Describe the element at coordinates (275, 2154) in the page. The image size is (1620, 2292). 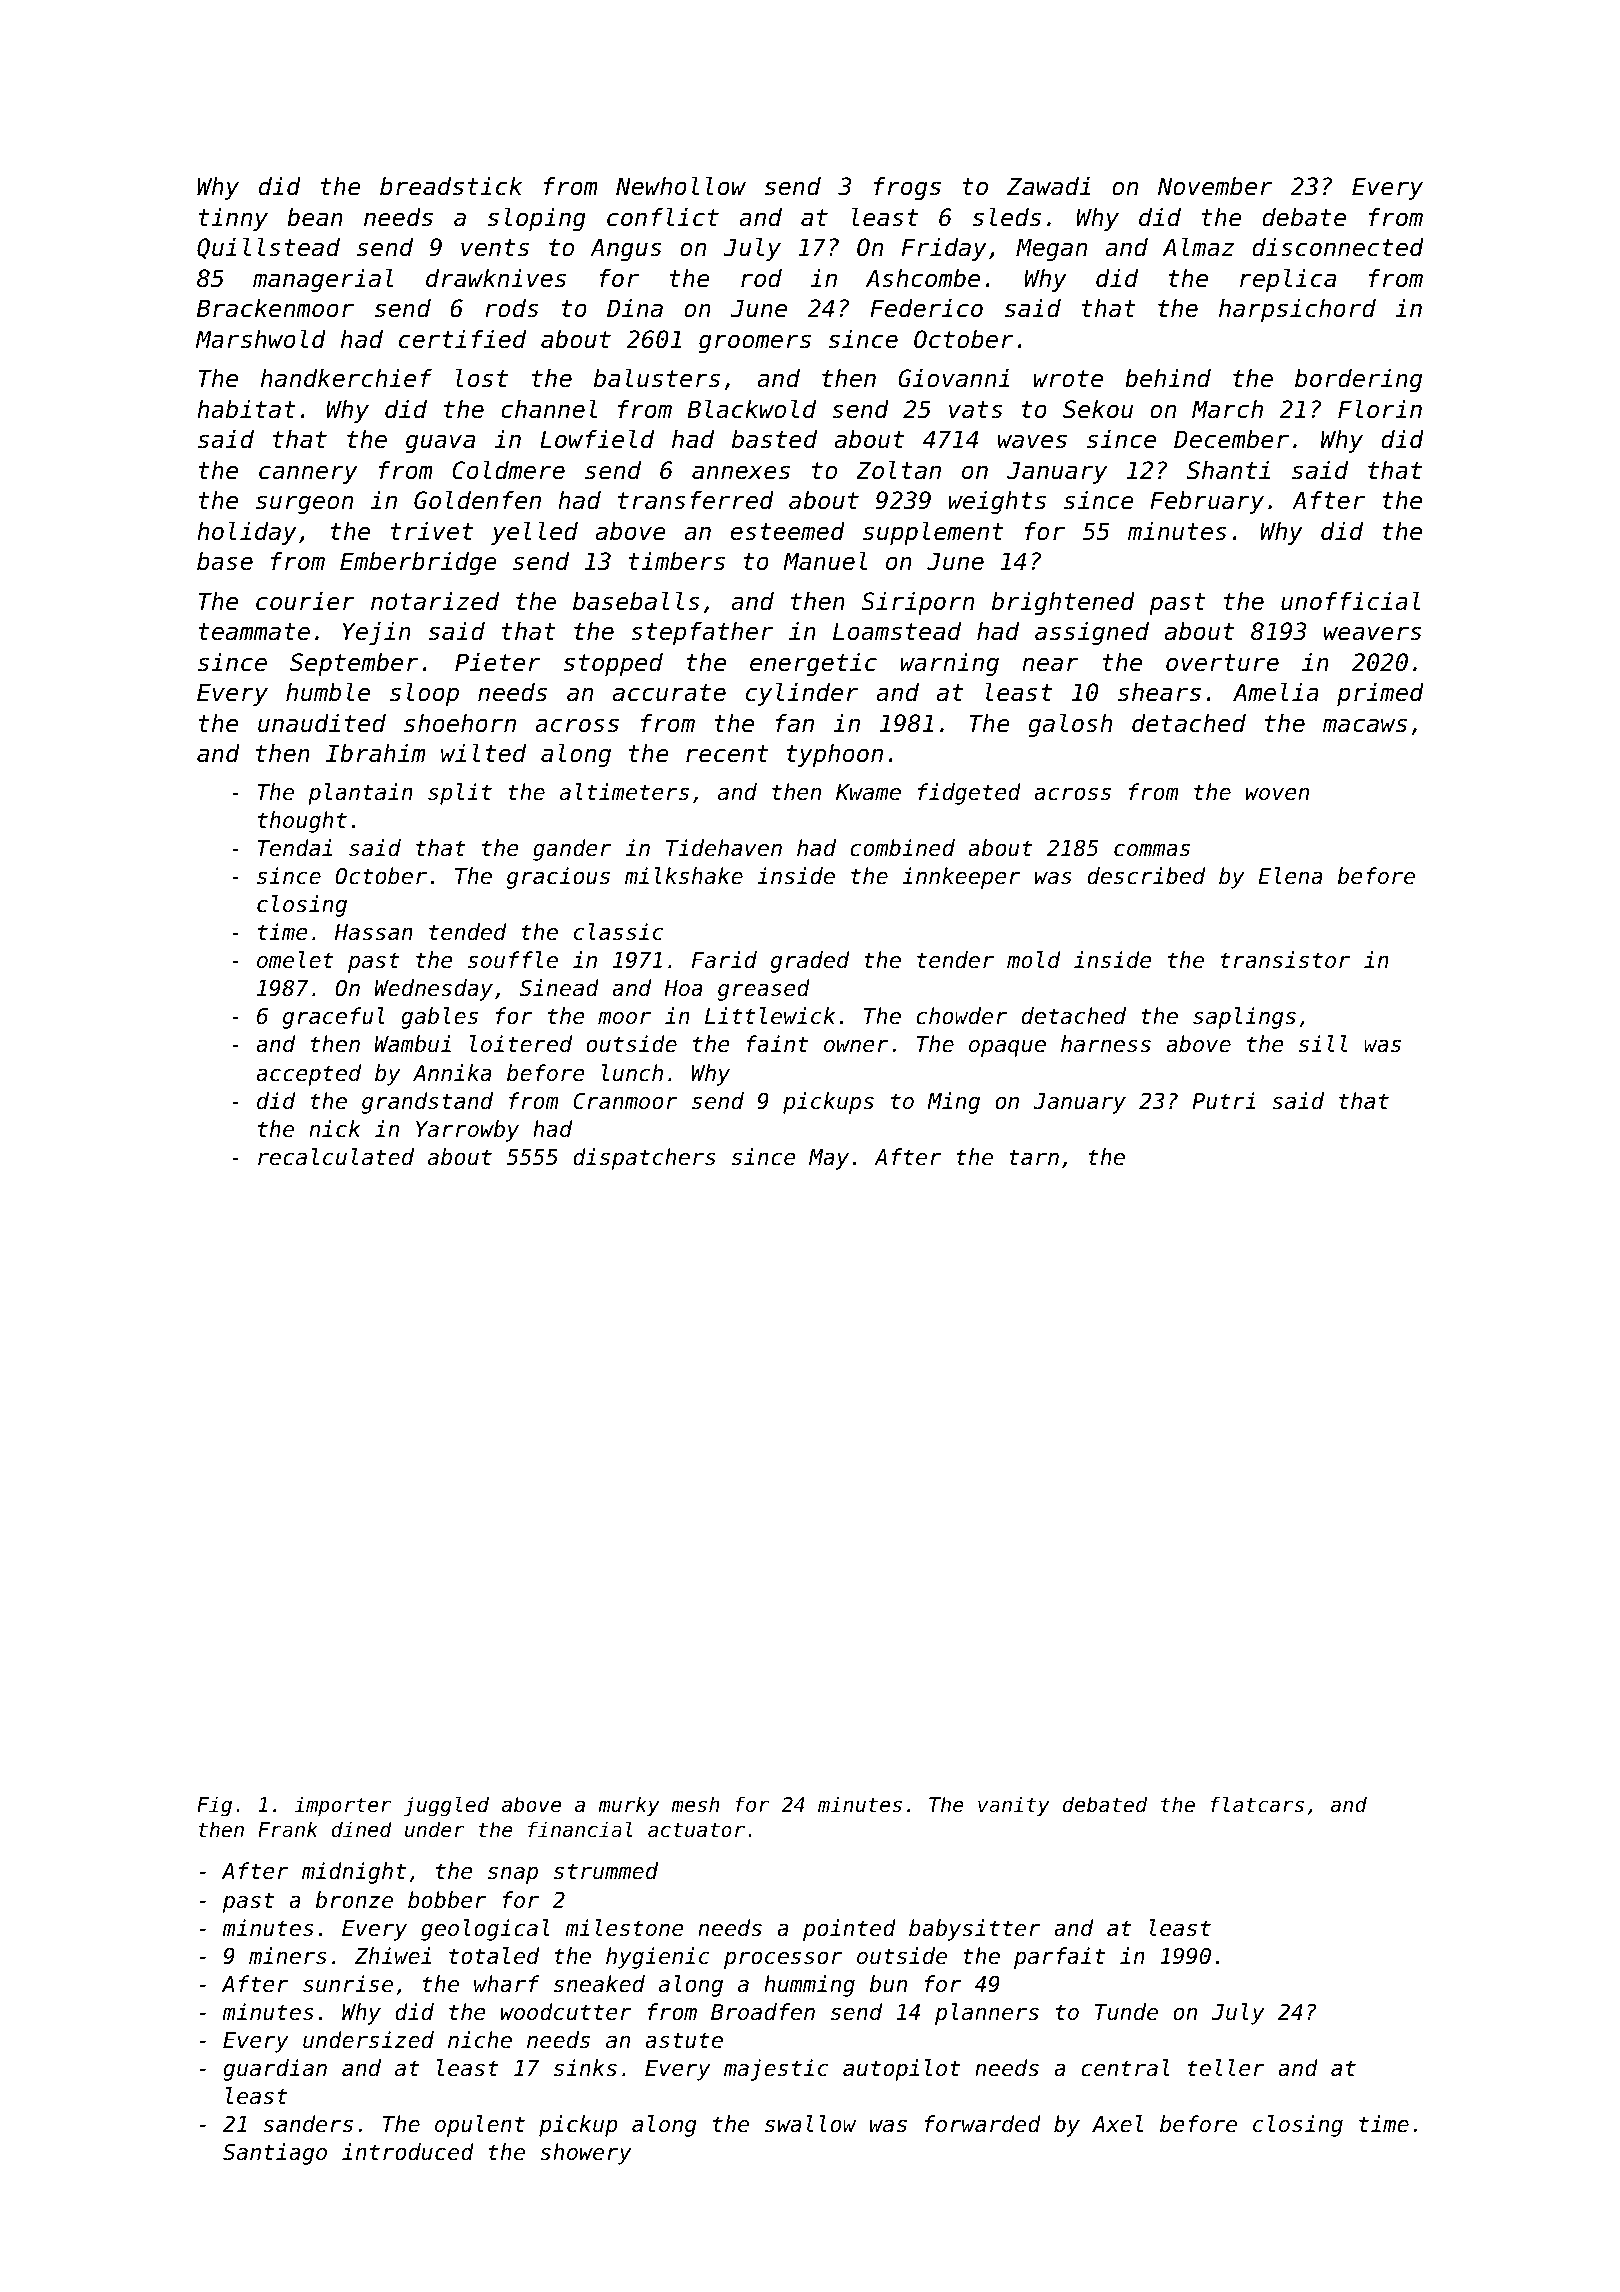
I see `Santiago` at that location.
